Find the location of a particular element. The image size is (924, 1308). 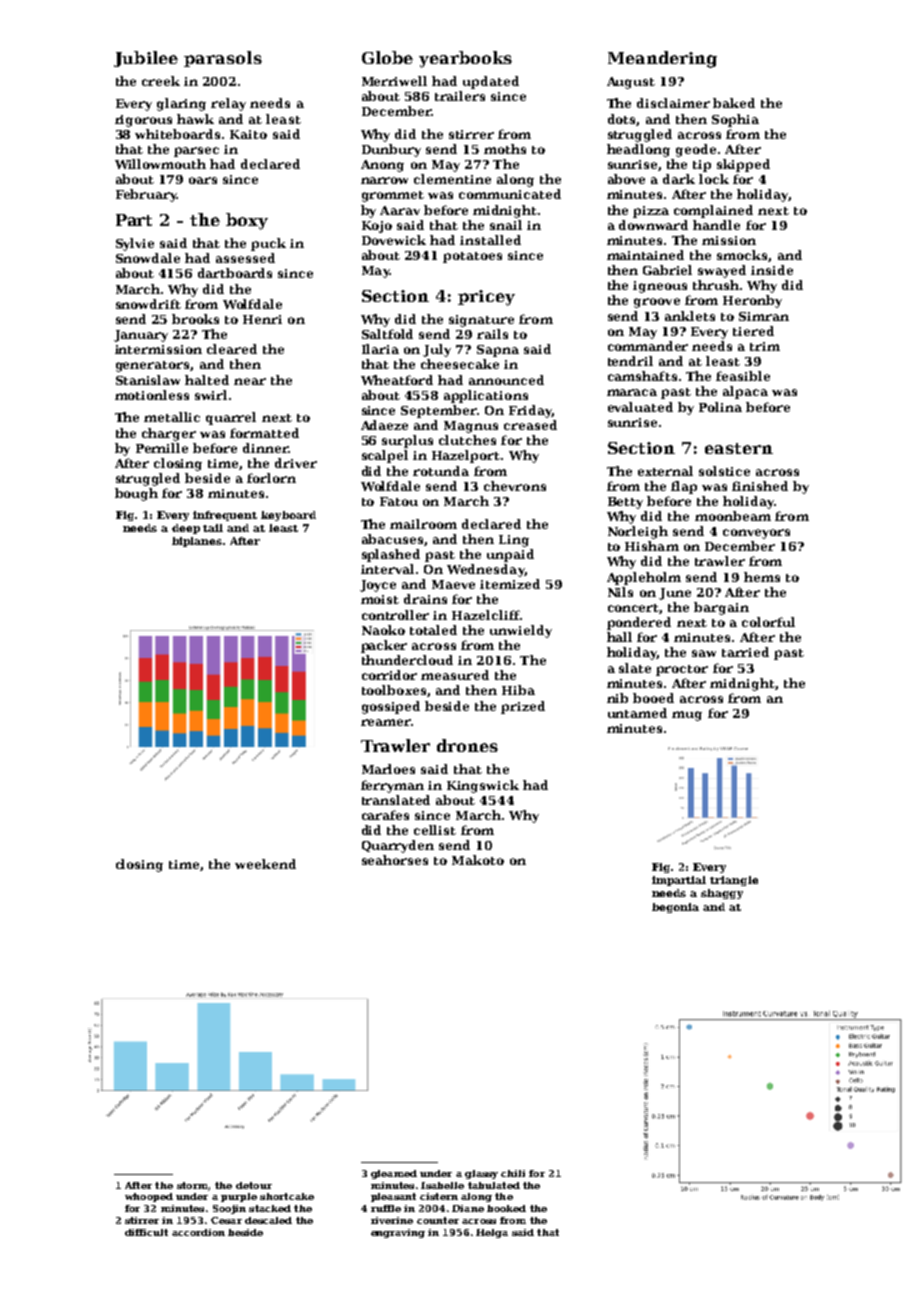

cheesecake is located at coordinates (460, 364).
